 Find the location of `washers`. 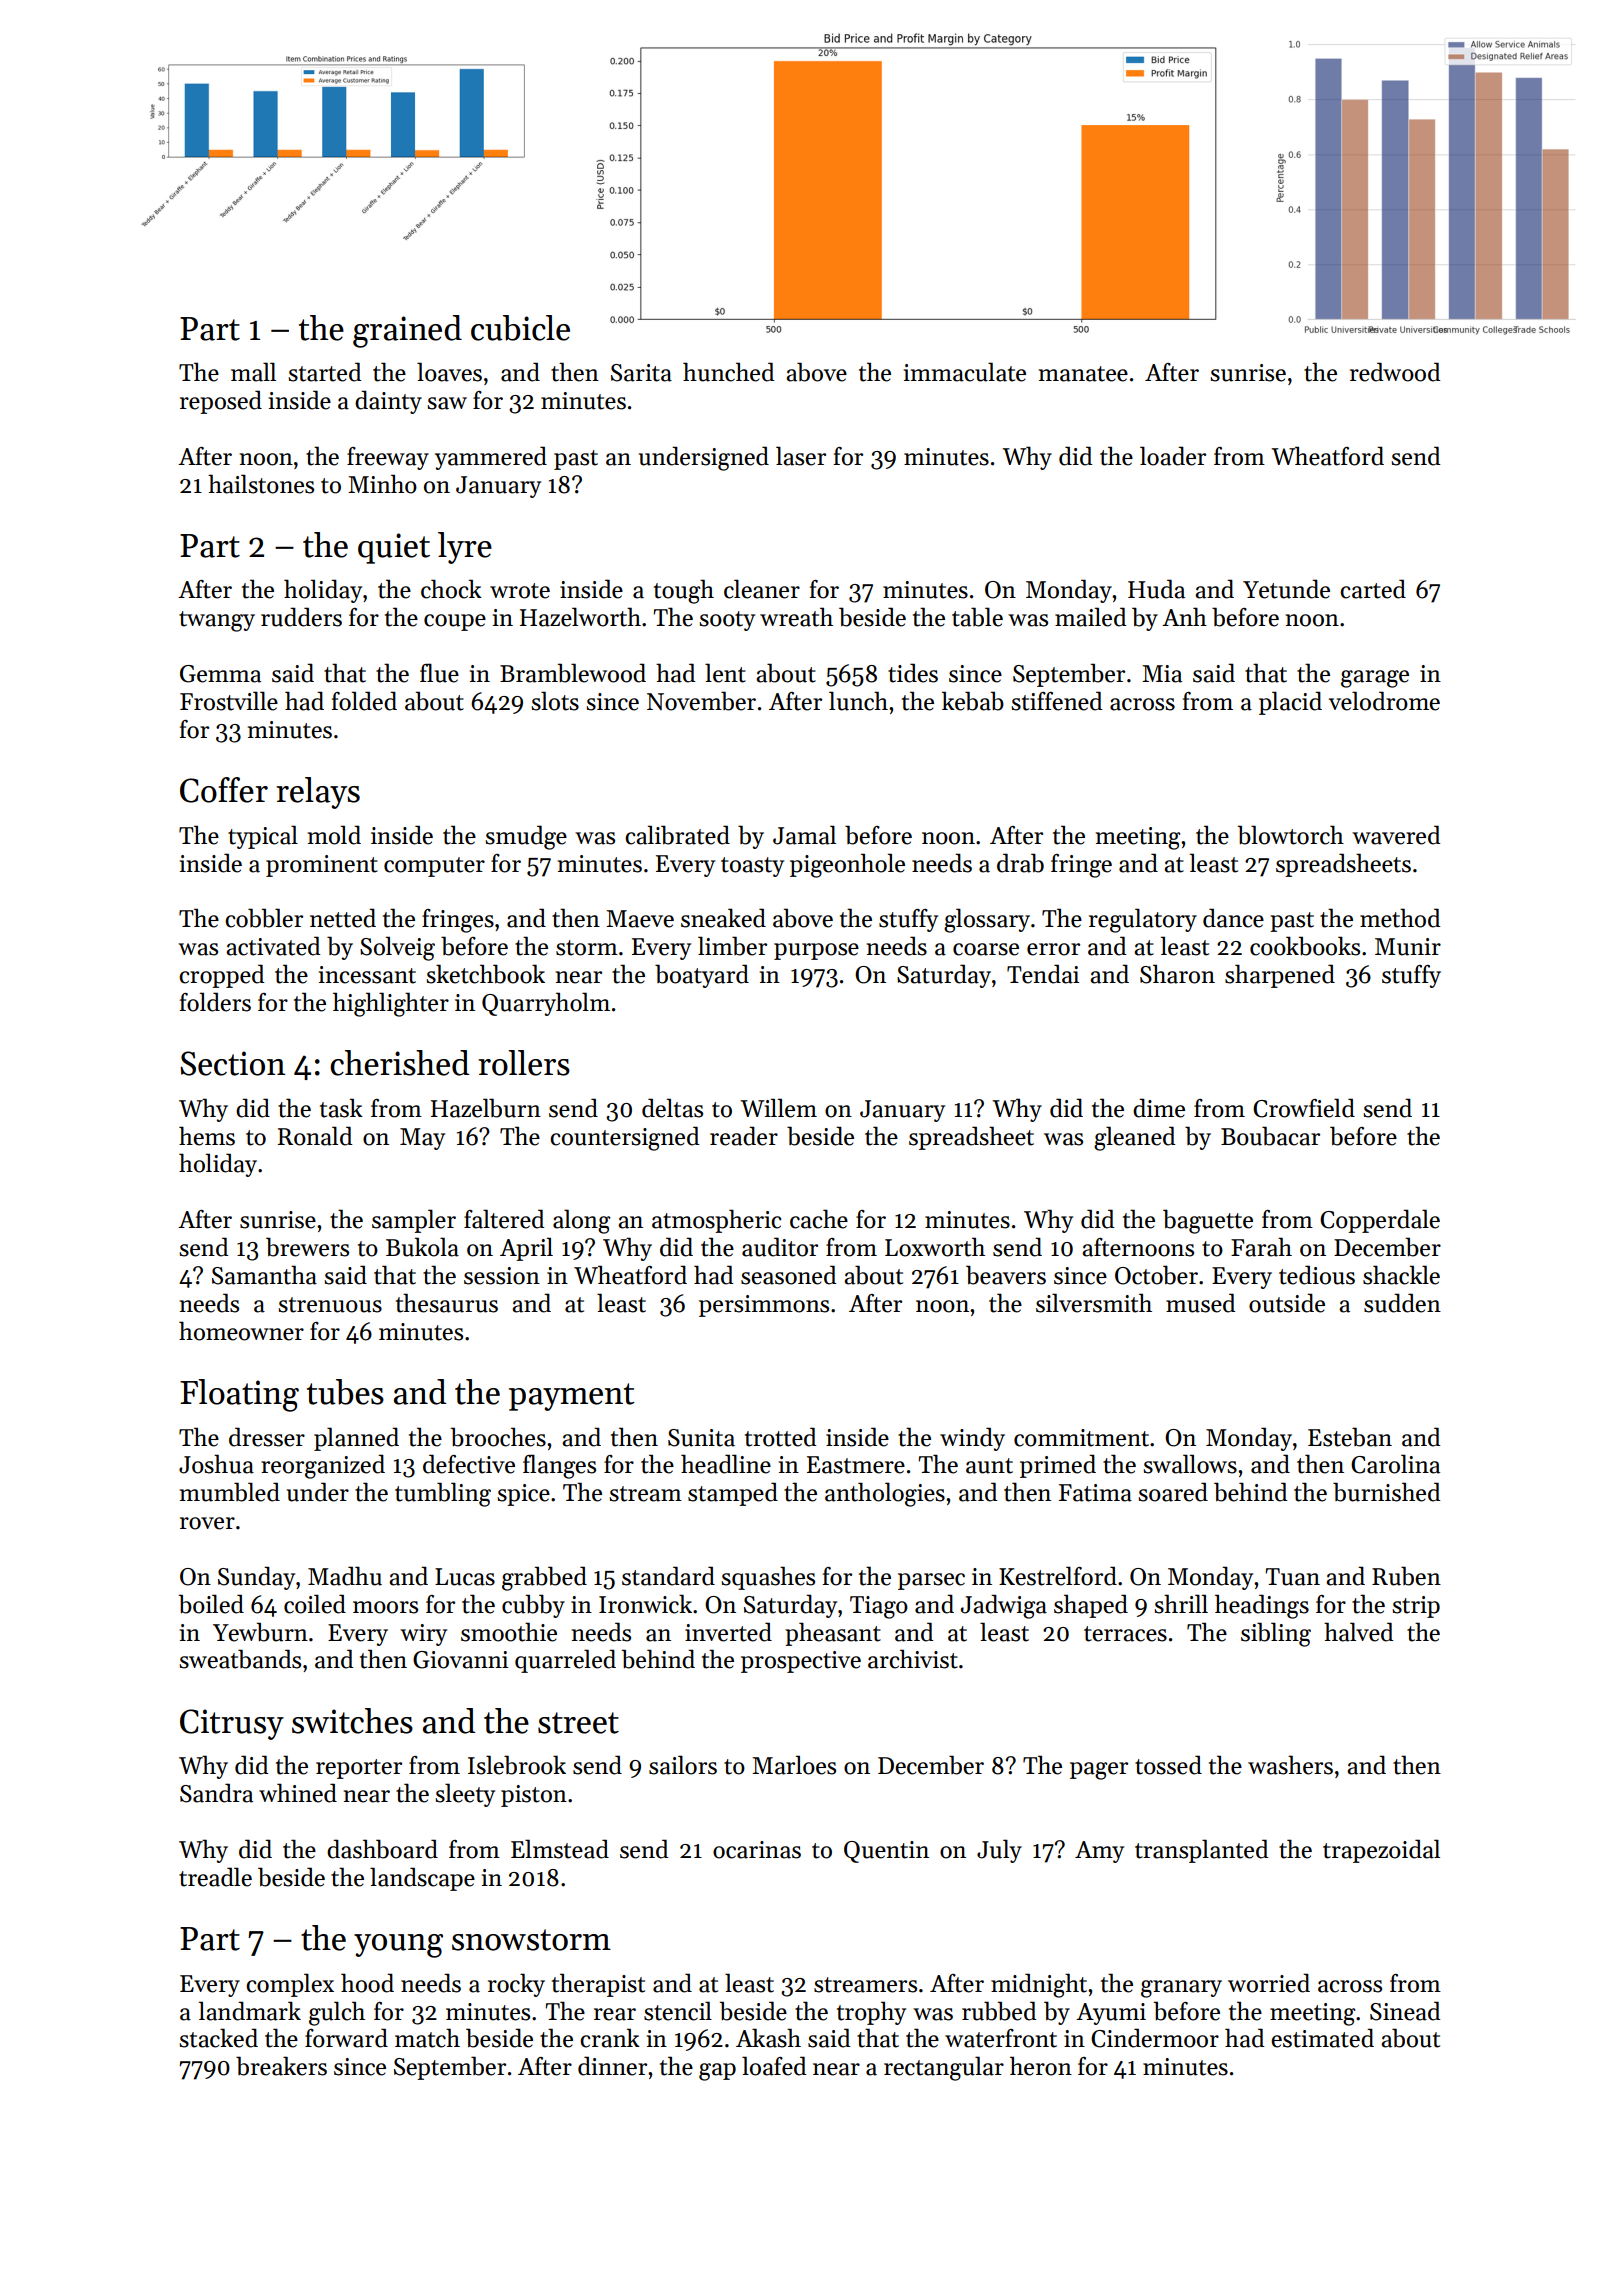

washers is located at coordinates (1290, 1765).
